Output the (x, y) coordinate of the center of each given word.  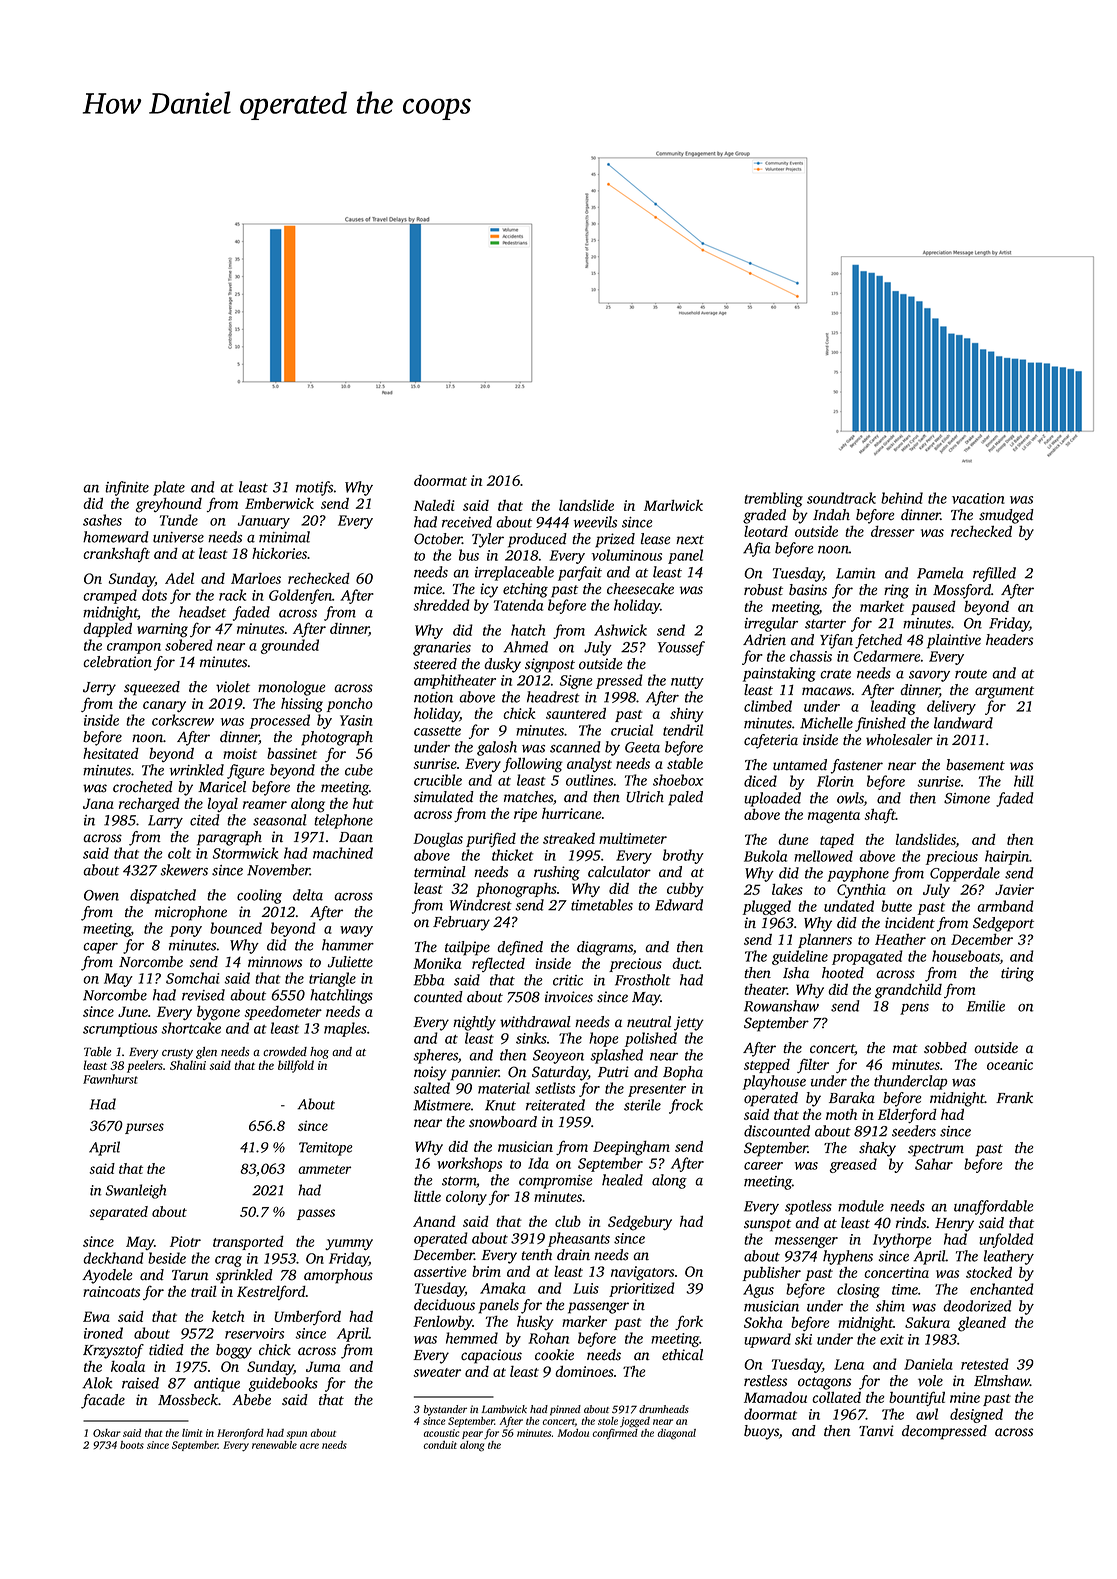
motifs (314, 488)
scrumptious (120, 1030)
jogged (635, 1422)
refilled (994, 574)
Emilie (985, 1006)
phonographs (516, 890)
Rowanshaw (781, 1006)
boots (132, 1445)
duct (686, 963)
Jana (98, 803)
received (467, 522)
